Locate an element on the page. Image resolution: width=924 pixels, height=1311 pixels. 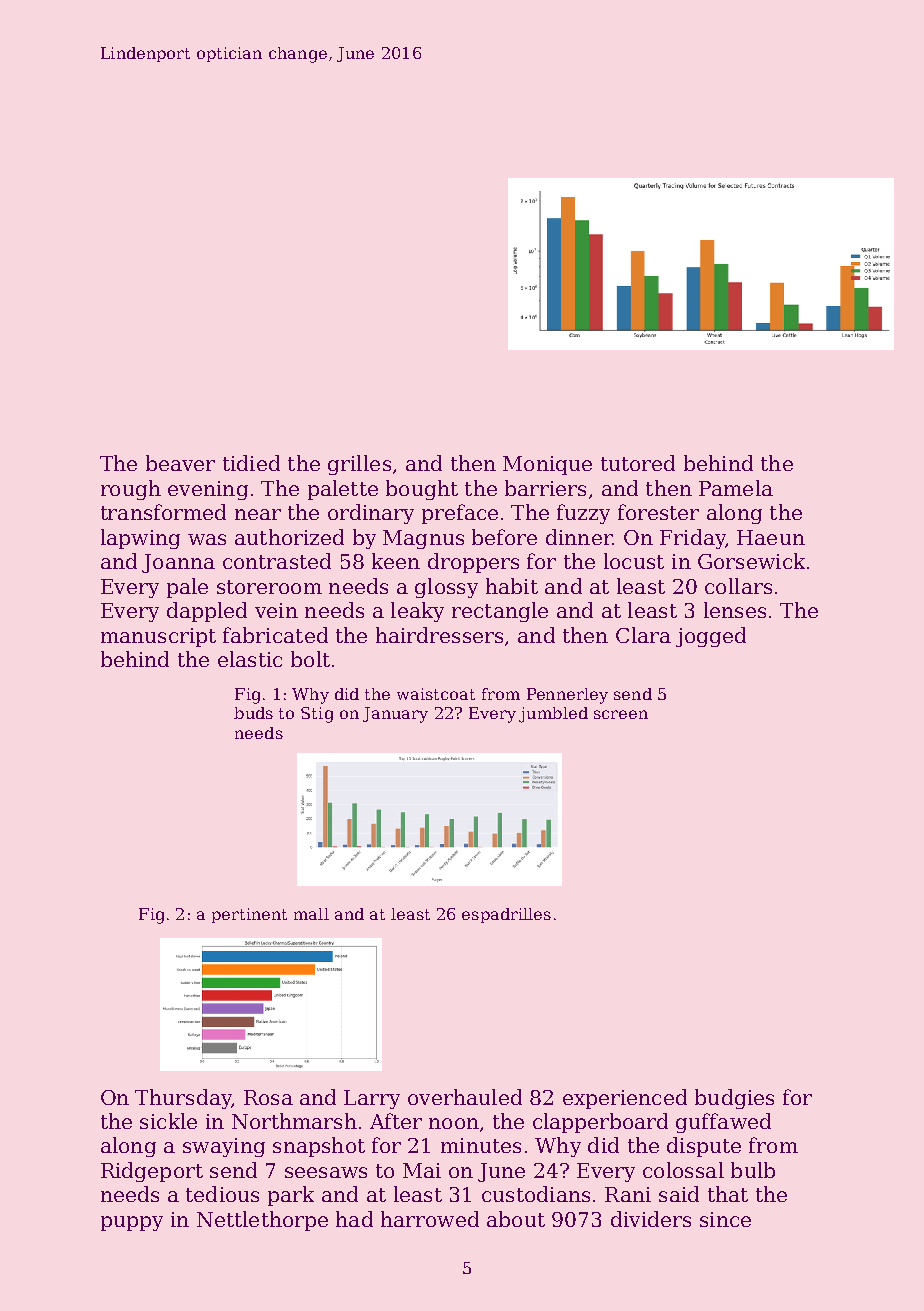
collars is located at coordinates (738, 586).
